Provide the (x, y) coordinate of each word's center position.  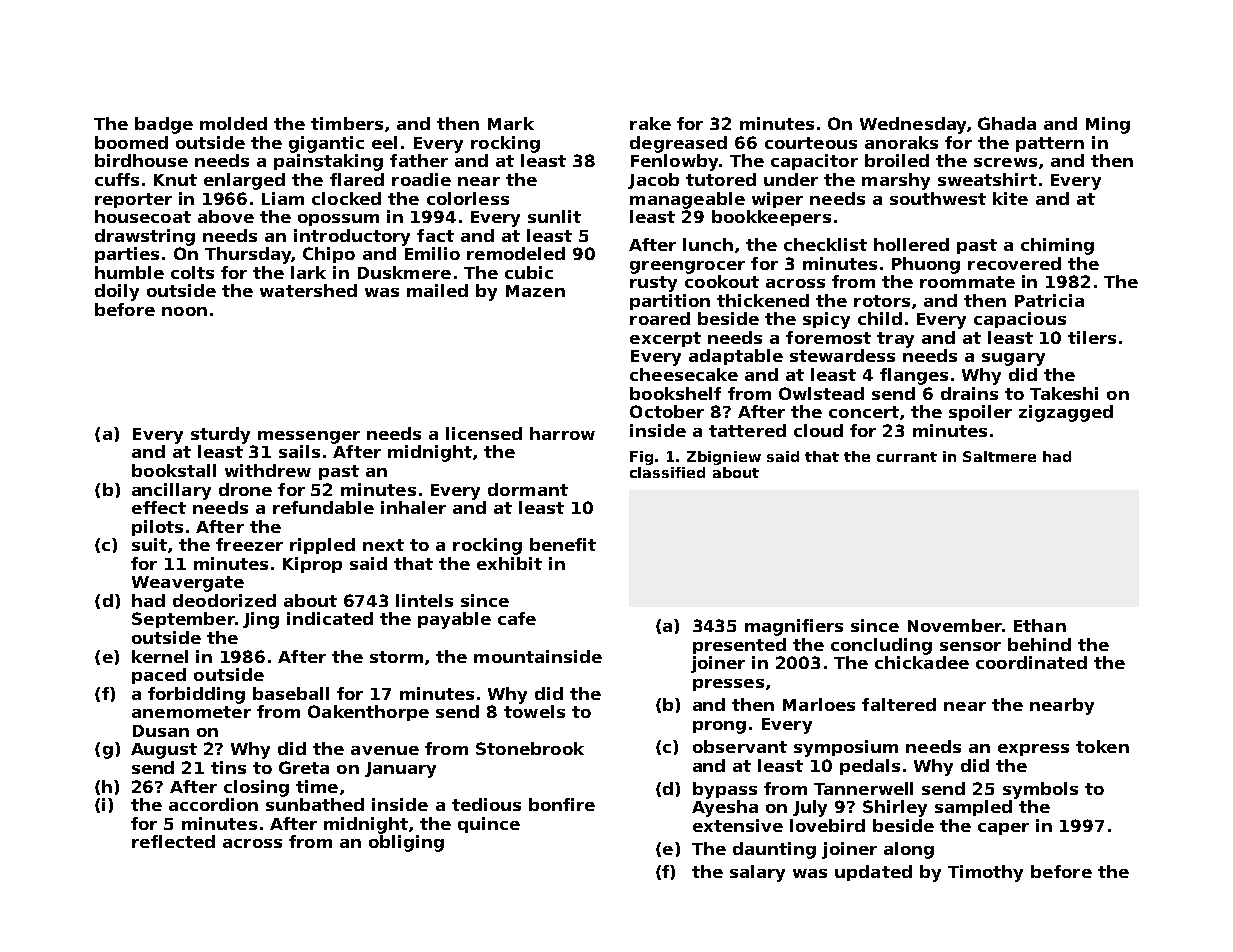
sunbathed (315, 804)
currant (907, 457)
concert (864, 412)
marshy (896, 181)
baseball (291, 693)
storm (396, 657)
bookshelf (675, 393)
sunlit (554, 216)
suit (149, 544)
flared (357, 179)
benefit (563, 544)
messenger (309, 437)
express (1033, 750)
